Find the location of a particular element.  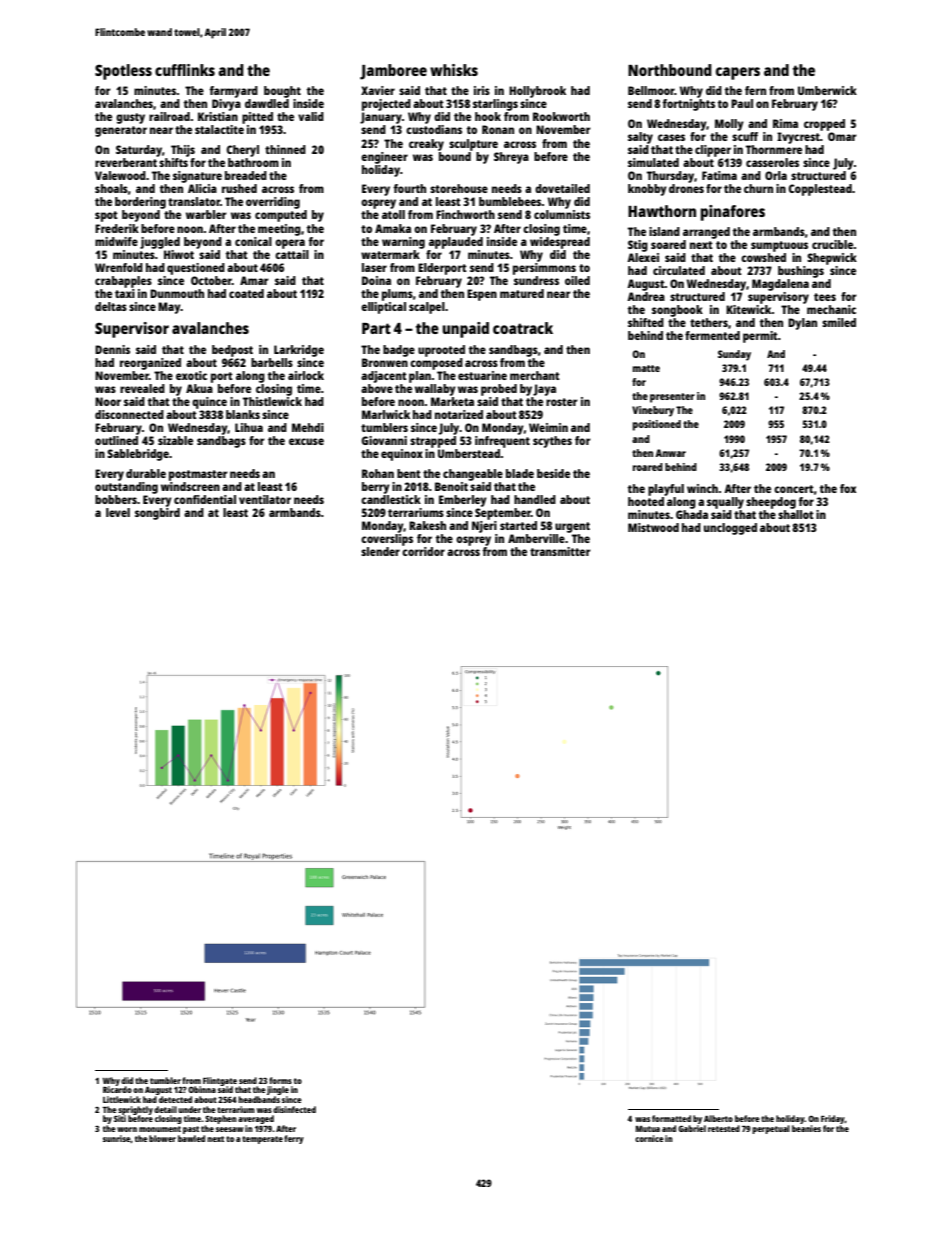

slender is located at coordinates (380, 551).
